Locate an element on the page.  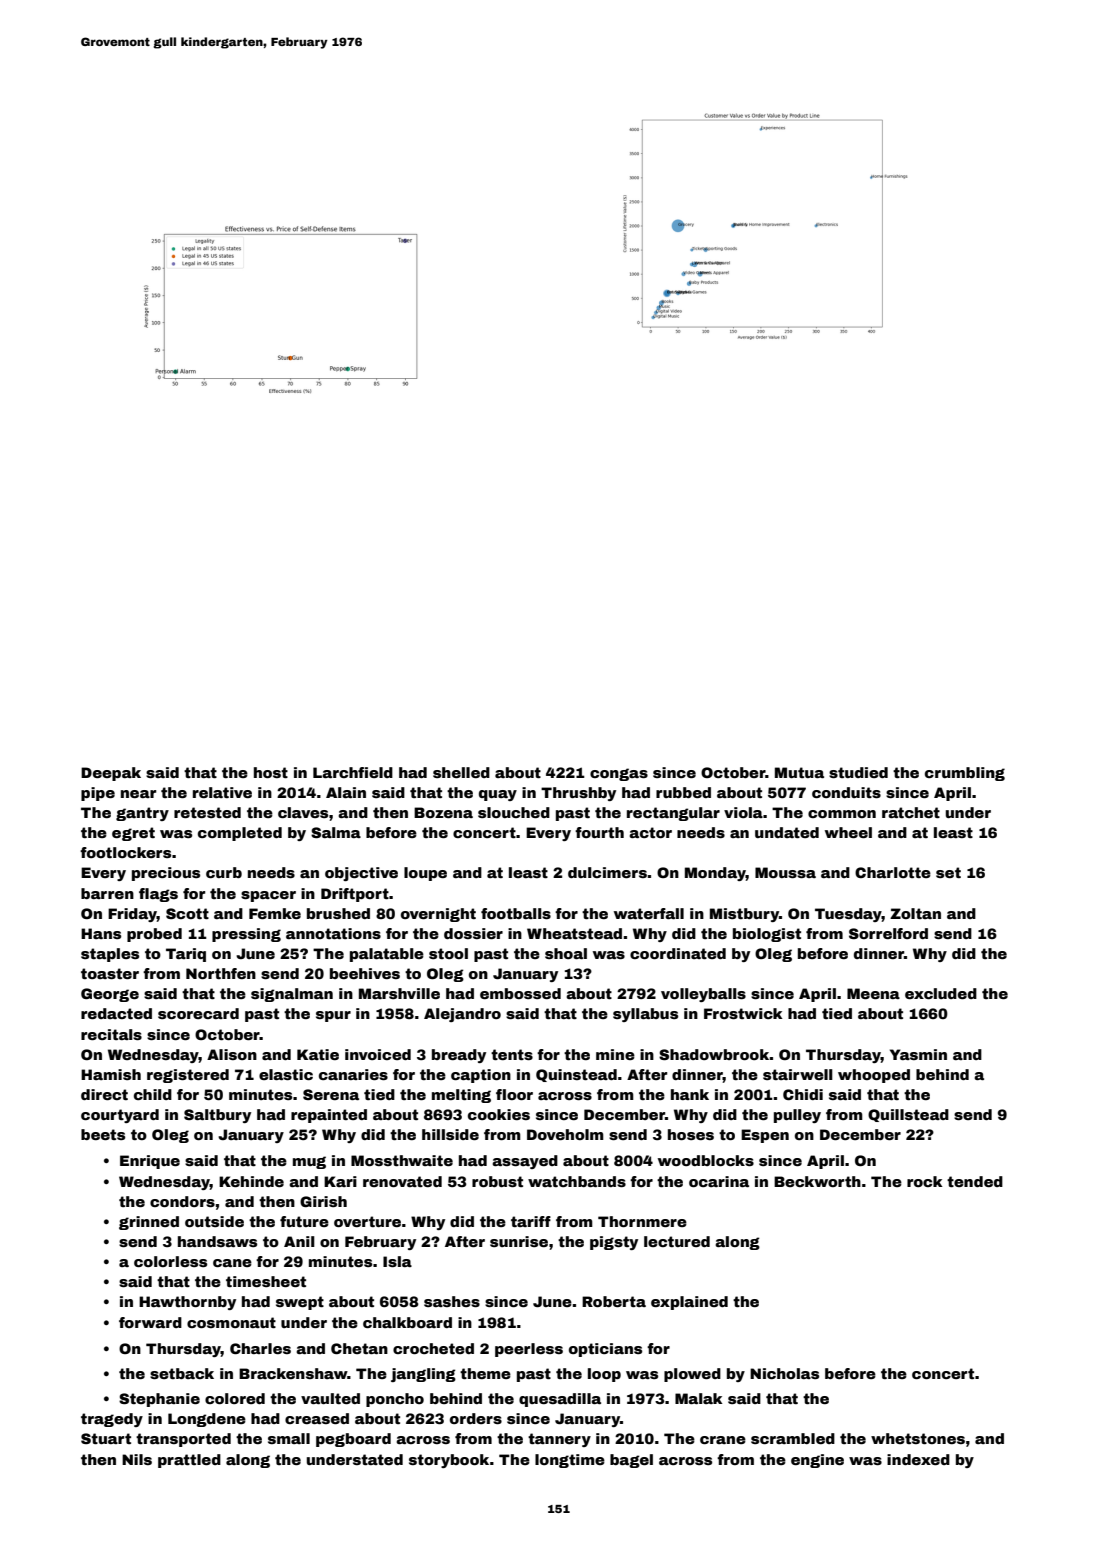
Thrushby is located at coordinates (578, 794).
